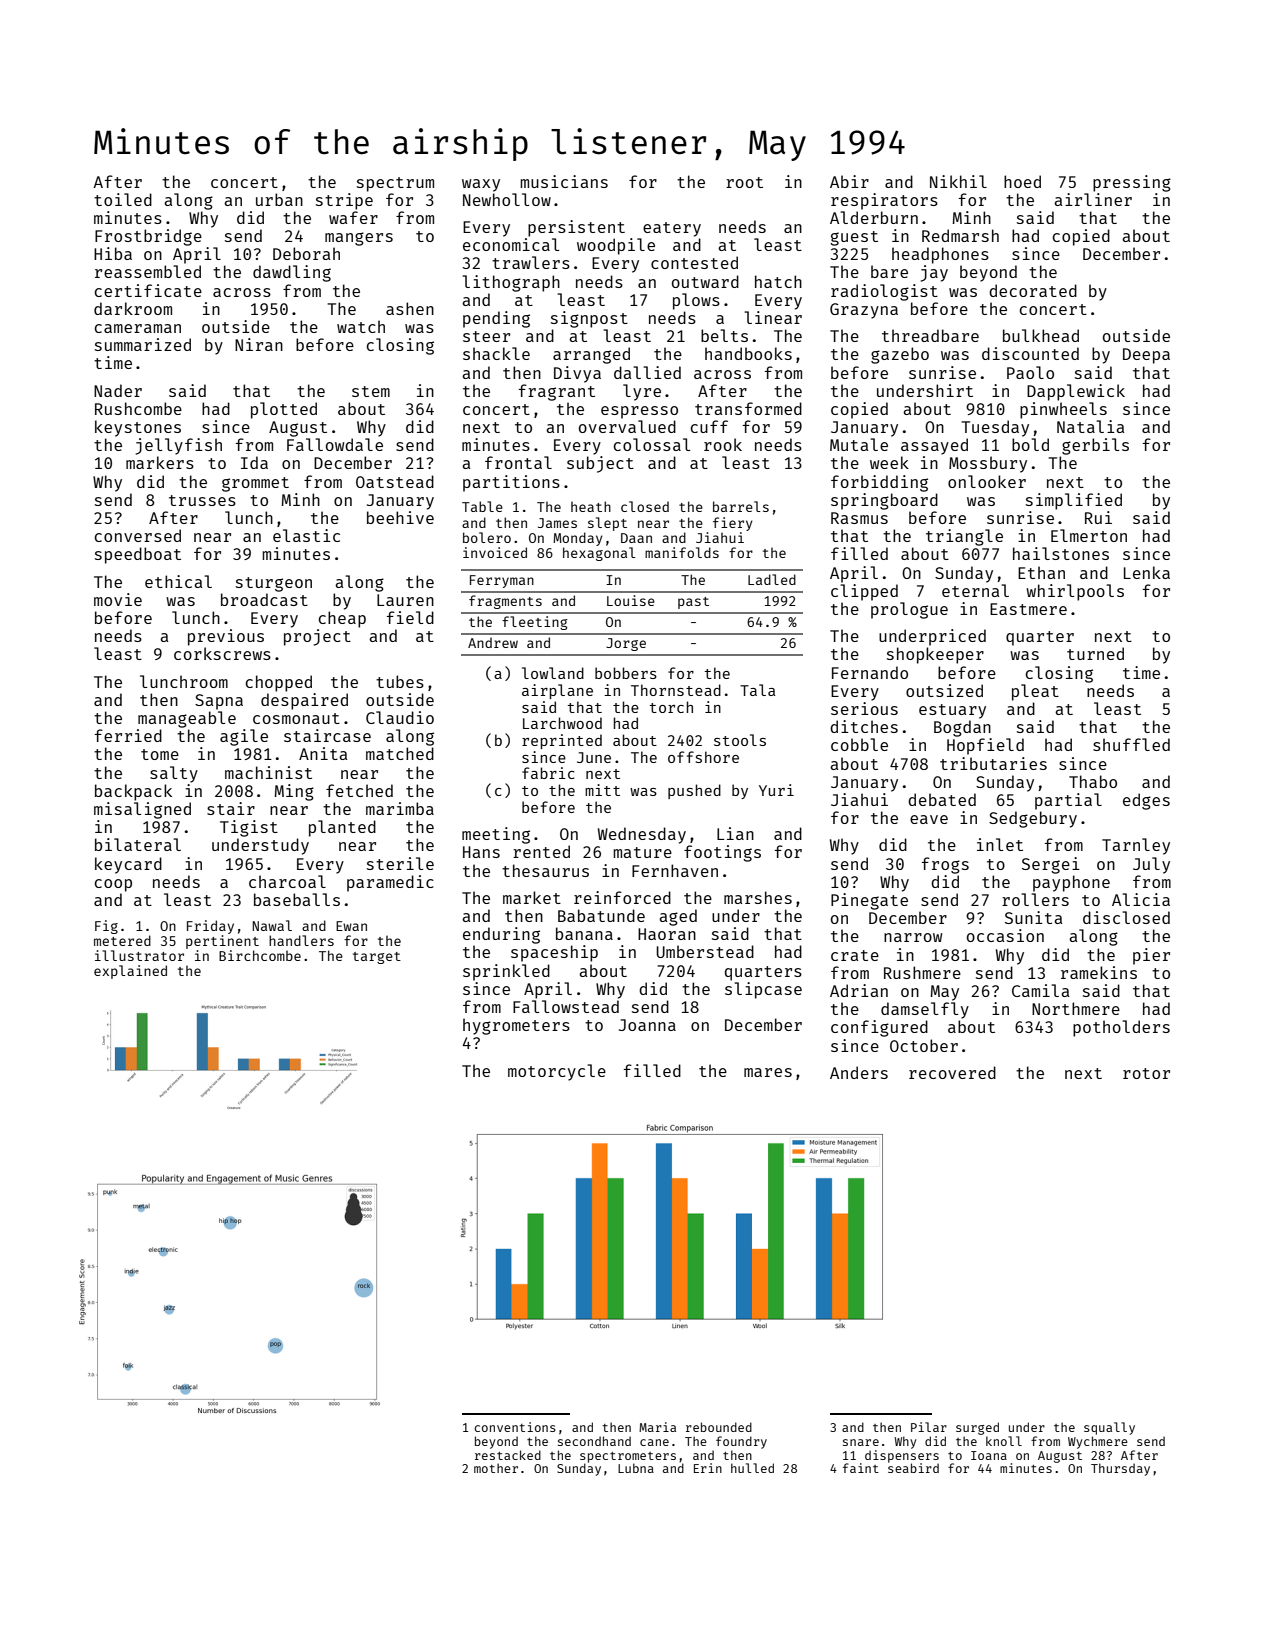 This document has width=1265, height=1637. I want to click on mares, so click(768, 1072).
